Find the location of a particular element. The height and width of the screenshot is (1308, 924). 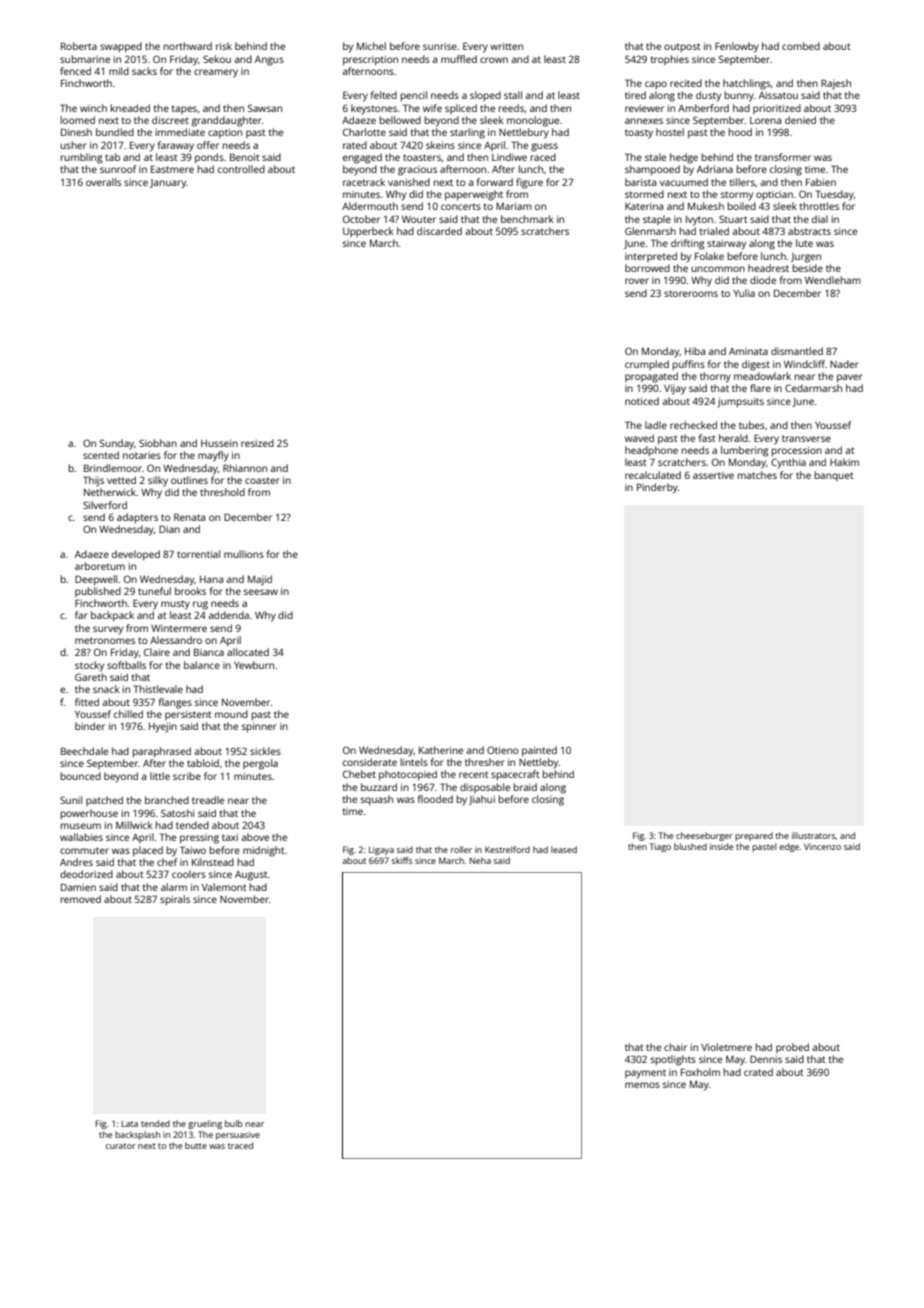

Dennis is located at coordinates (766, 1059).
